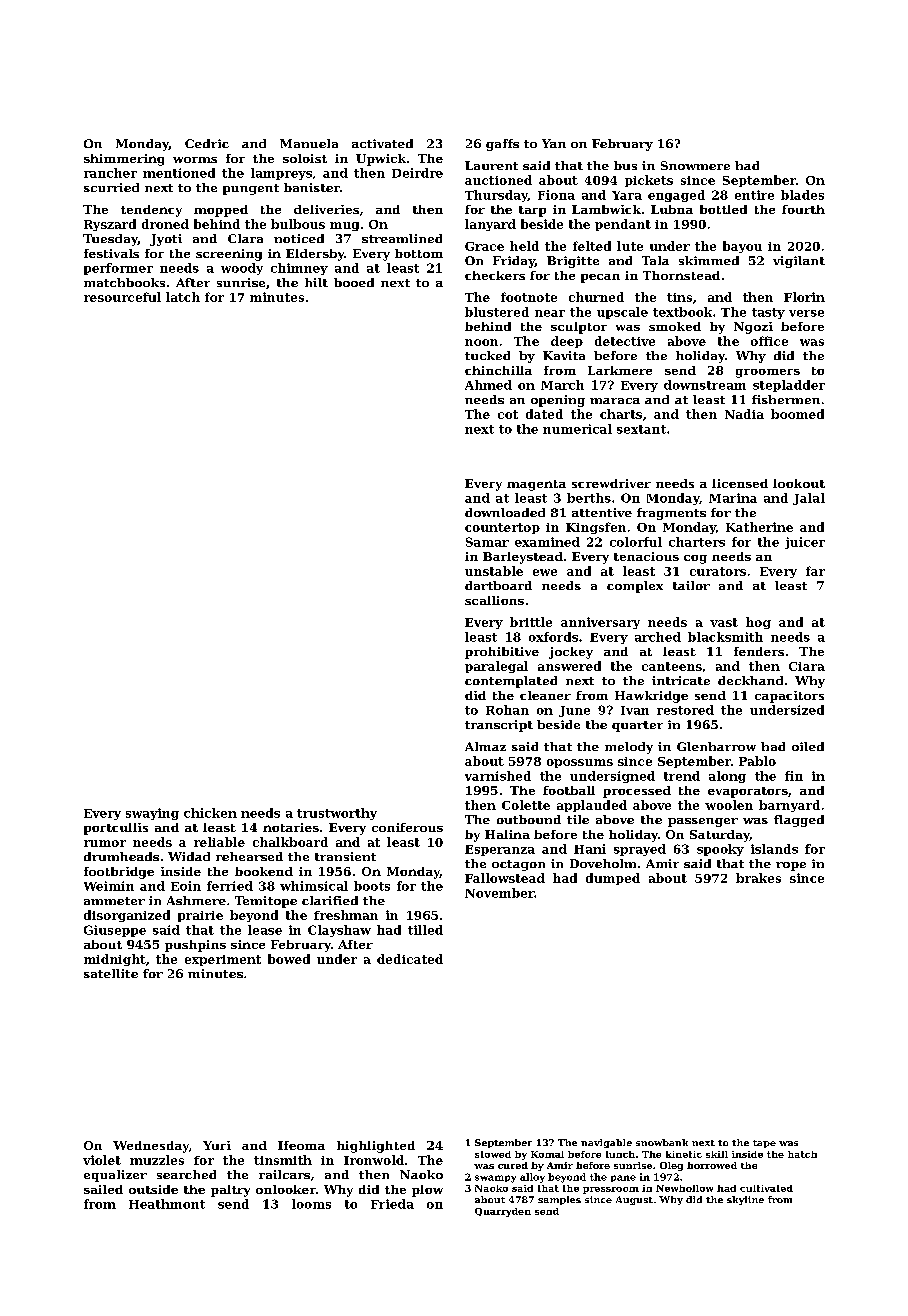 The width and height of the screenshot is (908, 1316). Describe the element at coordinates (487, 355) in the screenshot. I see `tucked` at that location.
